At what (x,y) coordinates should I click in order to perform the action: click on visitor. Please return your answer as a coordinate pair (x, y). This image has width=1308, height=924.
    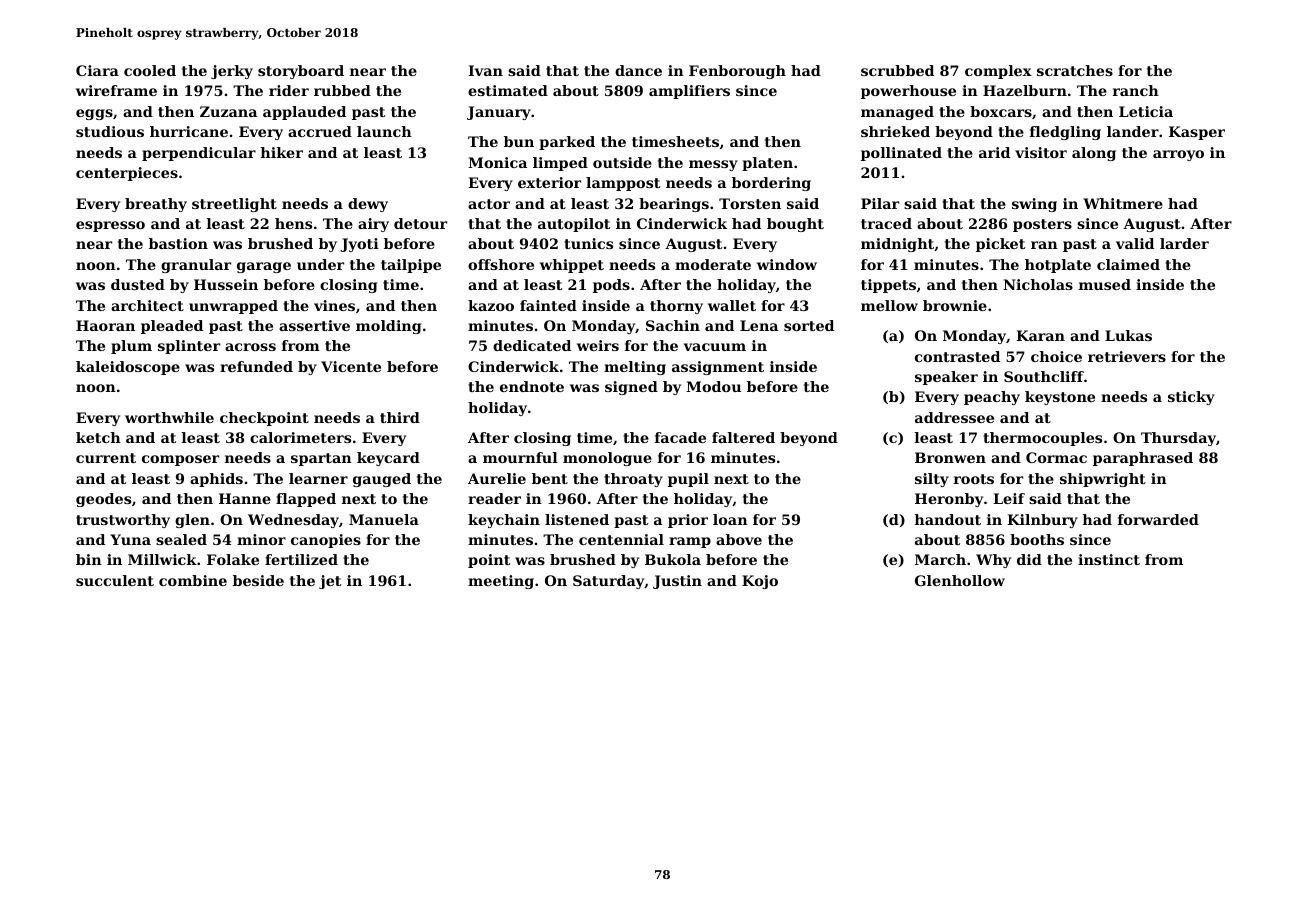
    Looking at the image, I should click on (1041, 152).
